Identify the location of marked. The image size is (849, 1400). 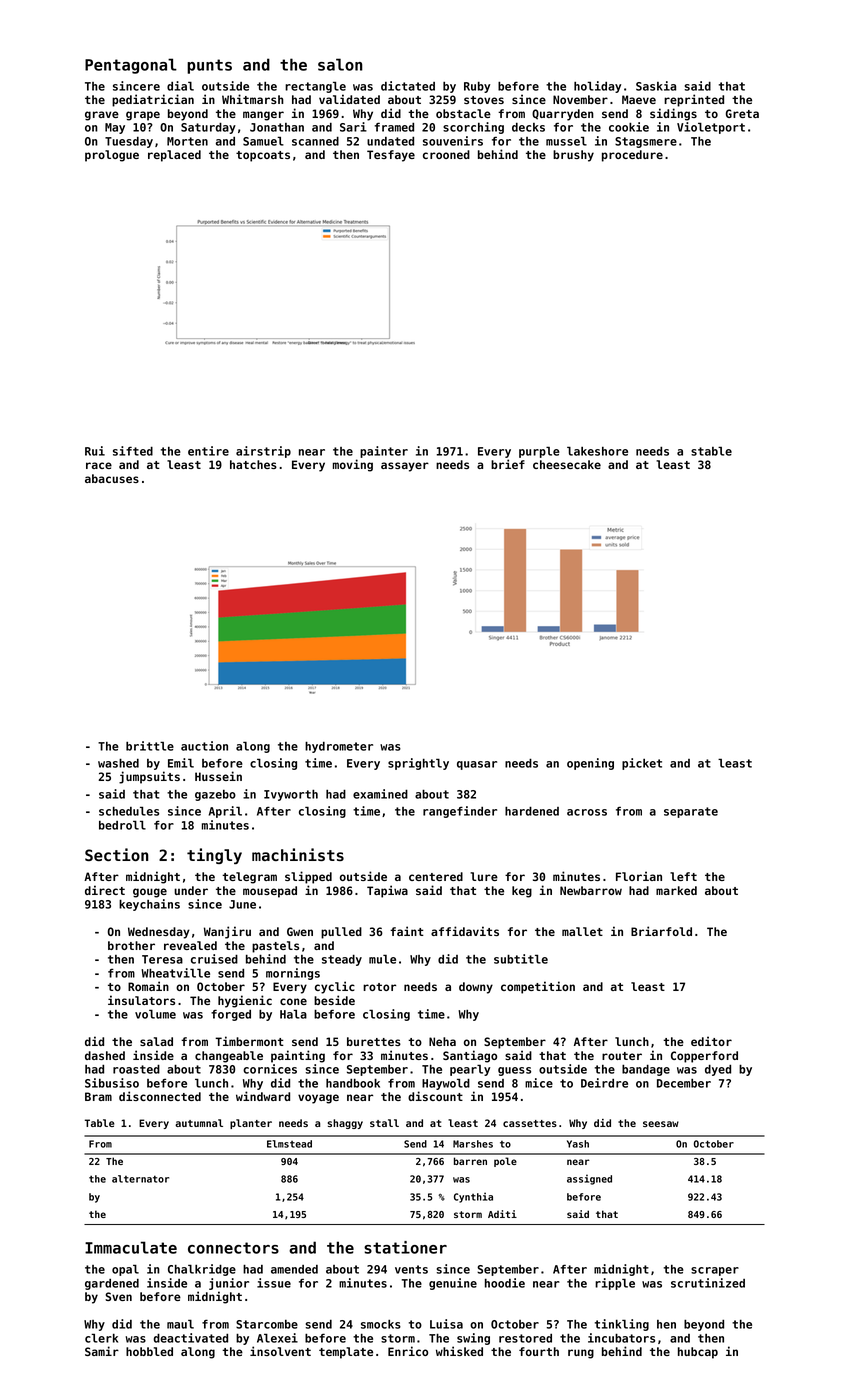
(676, 890).
